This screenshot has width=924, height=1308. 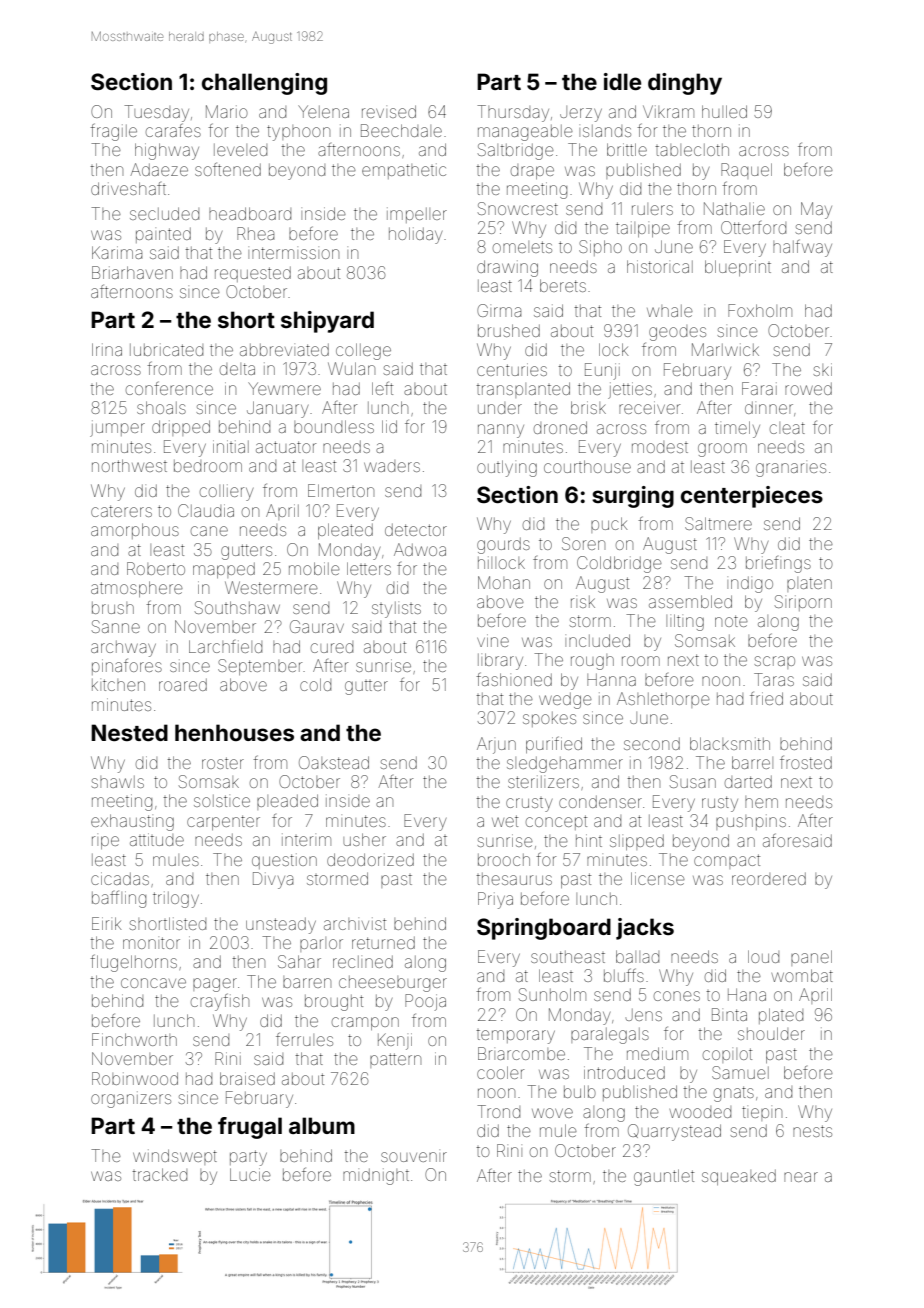 I want to click on reordered, so click(x=769, y=879).
